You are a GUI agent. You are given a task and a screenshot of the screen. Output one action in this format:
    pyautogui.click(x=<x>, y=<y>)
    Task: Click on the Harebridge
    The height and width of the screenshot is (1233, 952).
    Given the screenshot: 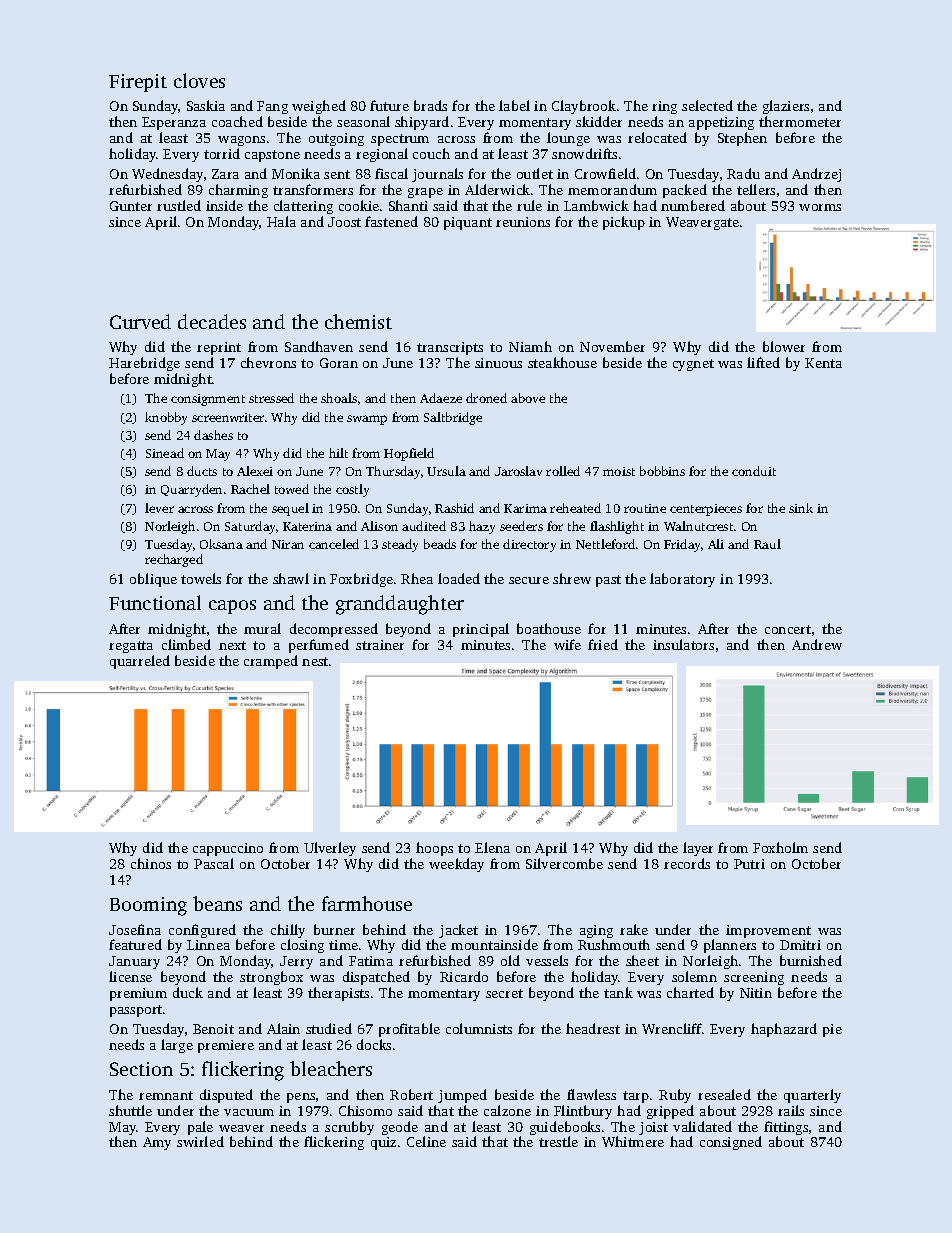 What is the action you would take?
    pyautogui.click(x=144, y=364)
